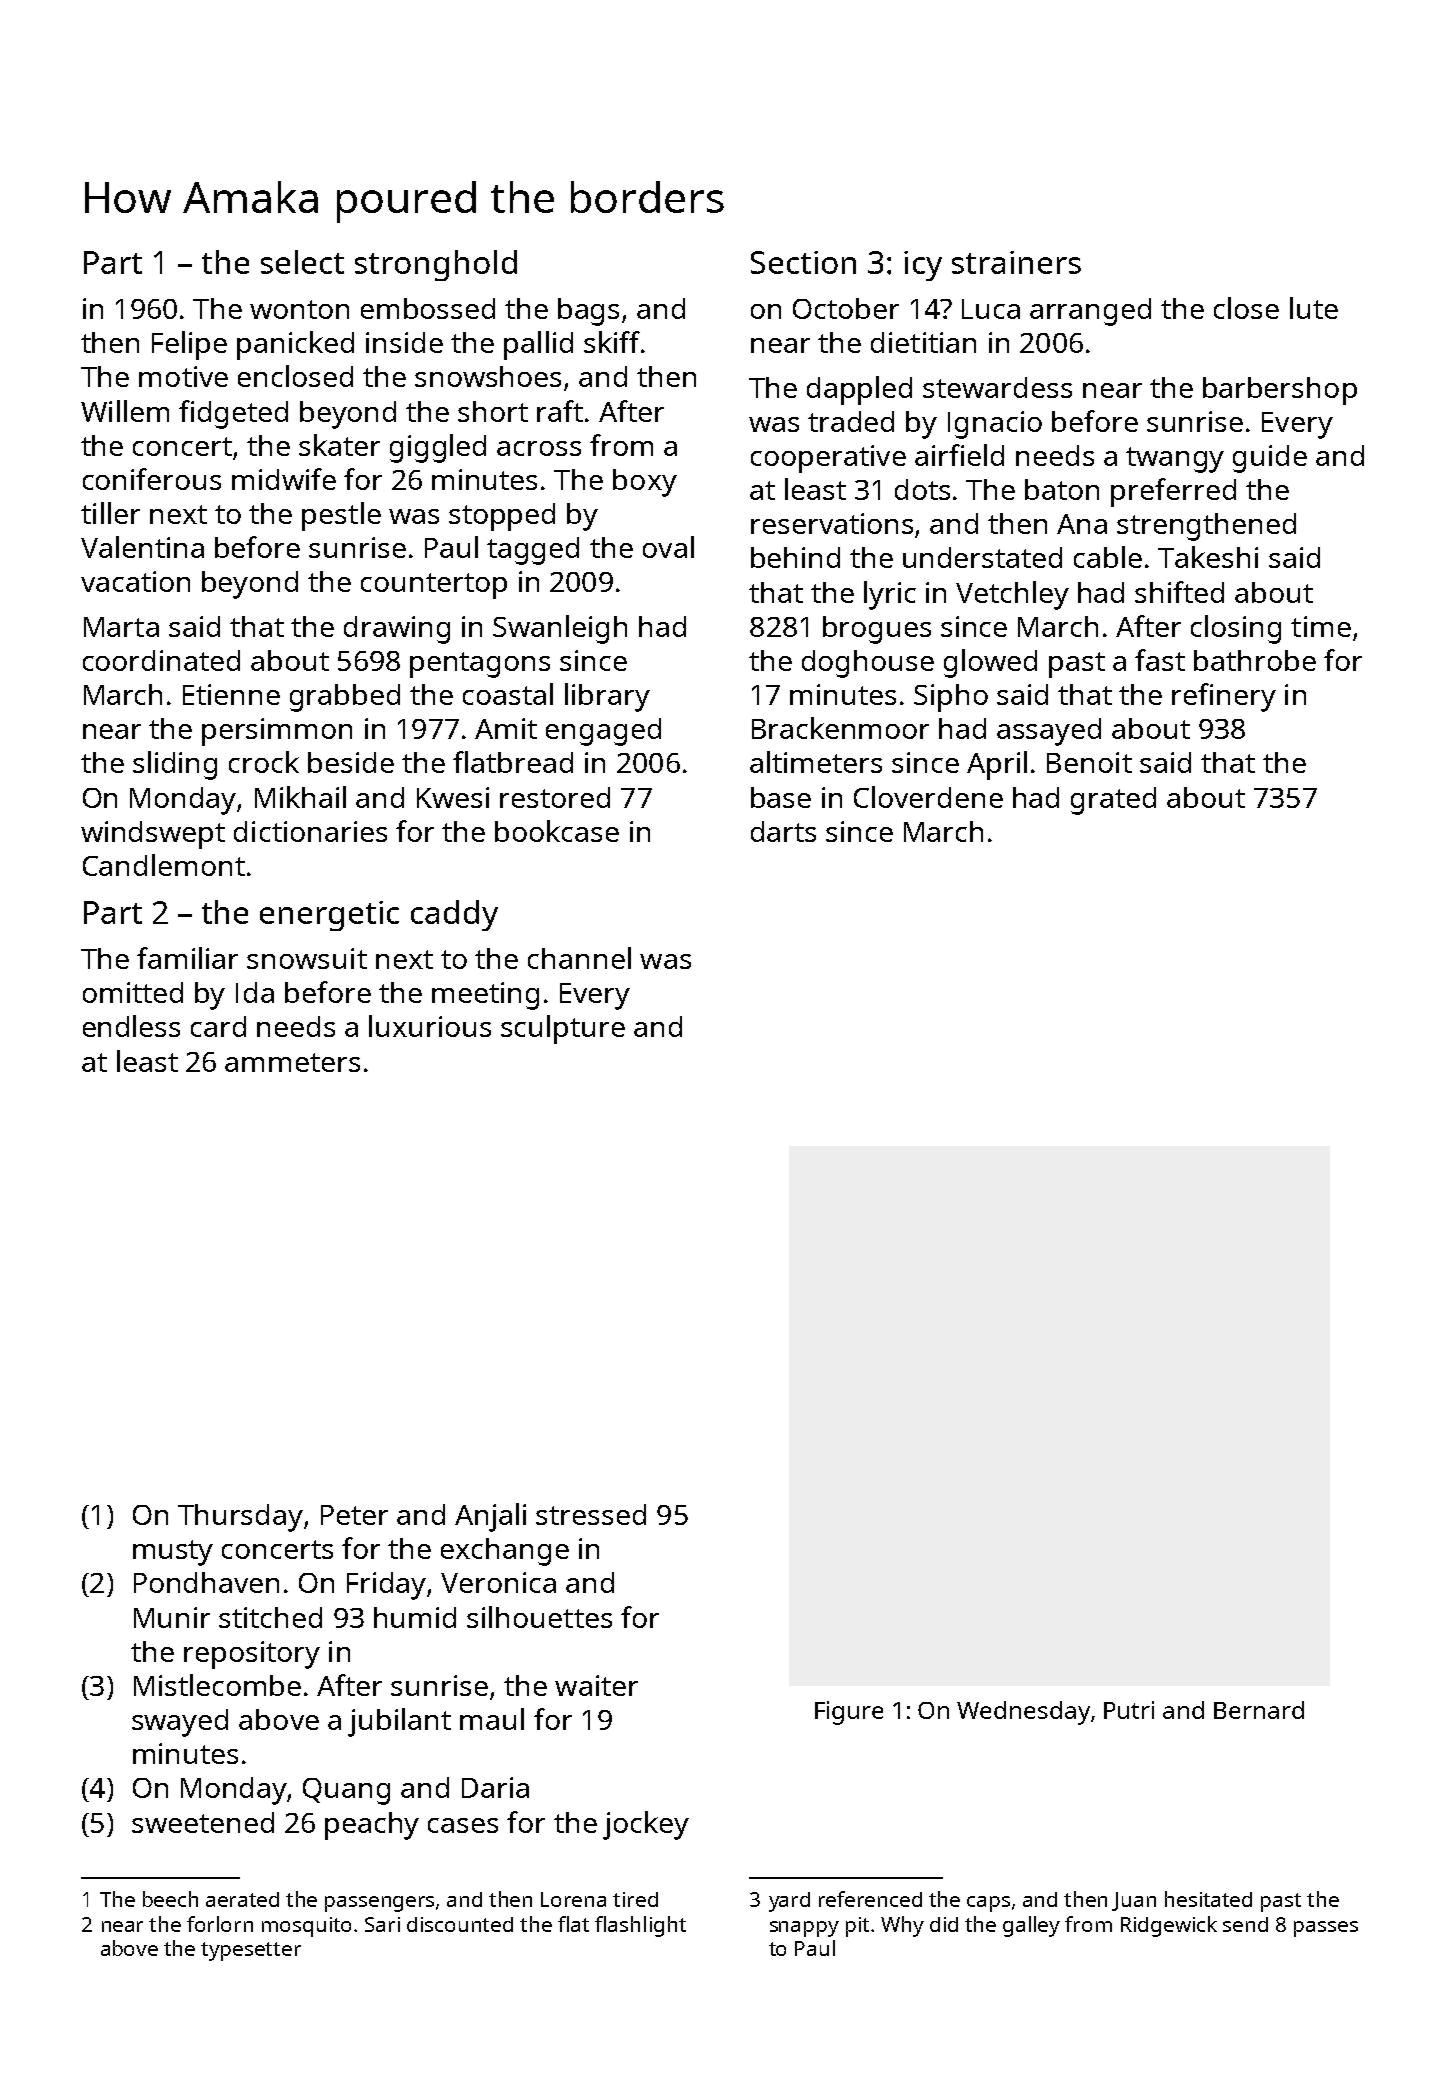 Image resolution: width=1450 pixels, height=2100 pixels. I want to click on endless, so click(131, 1026).
